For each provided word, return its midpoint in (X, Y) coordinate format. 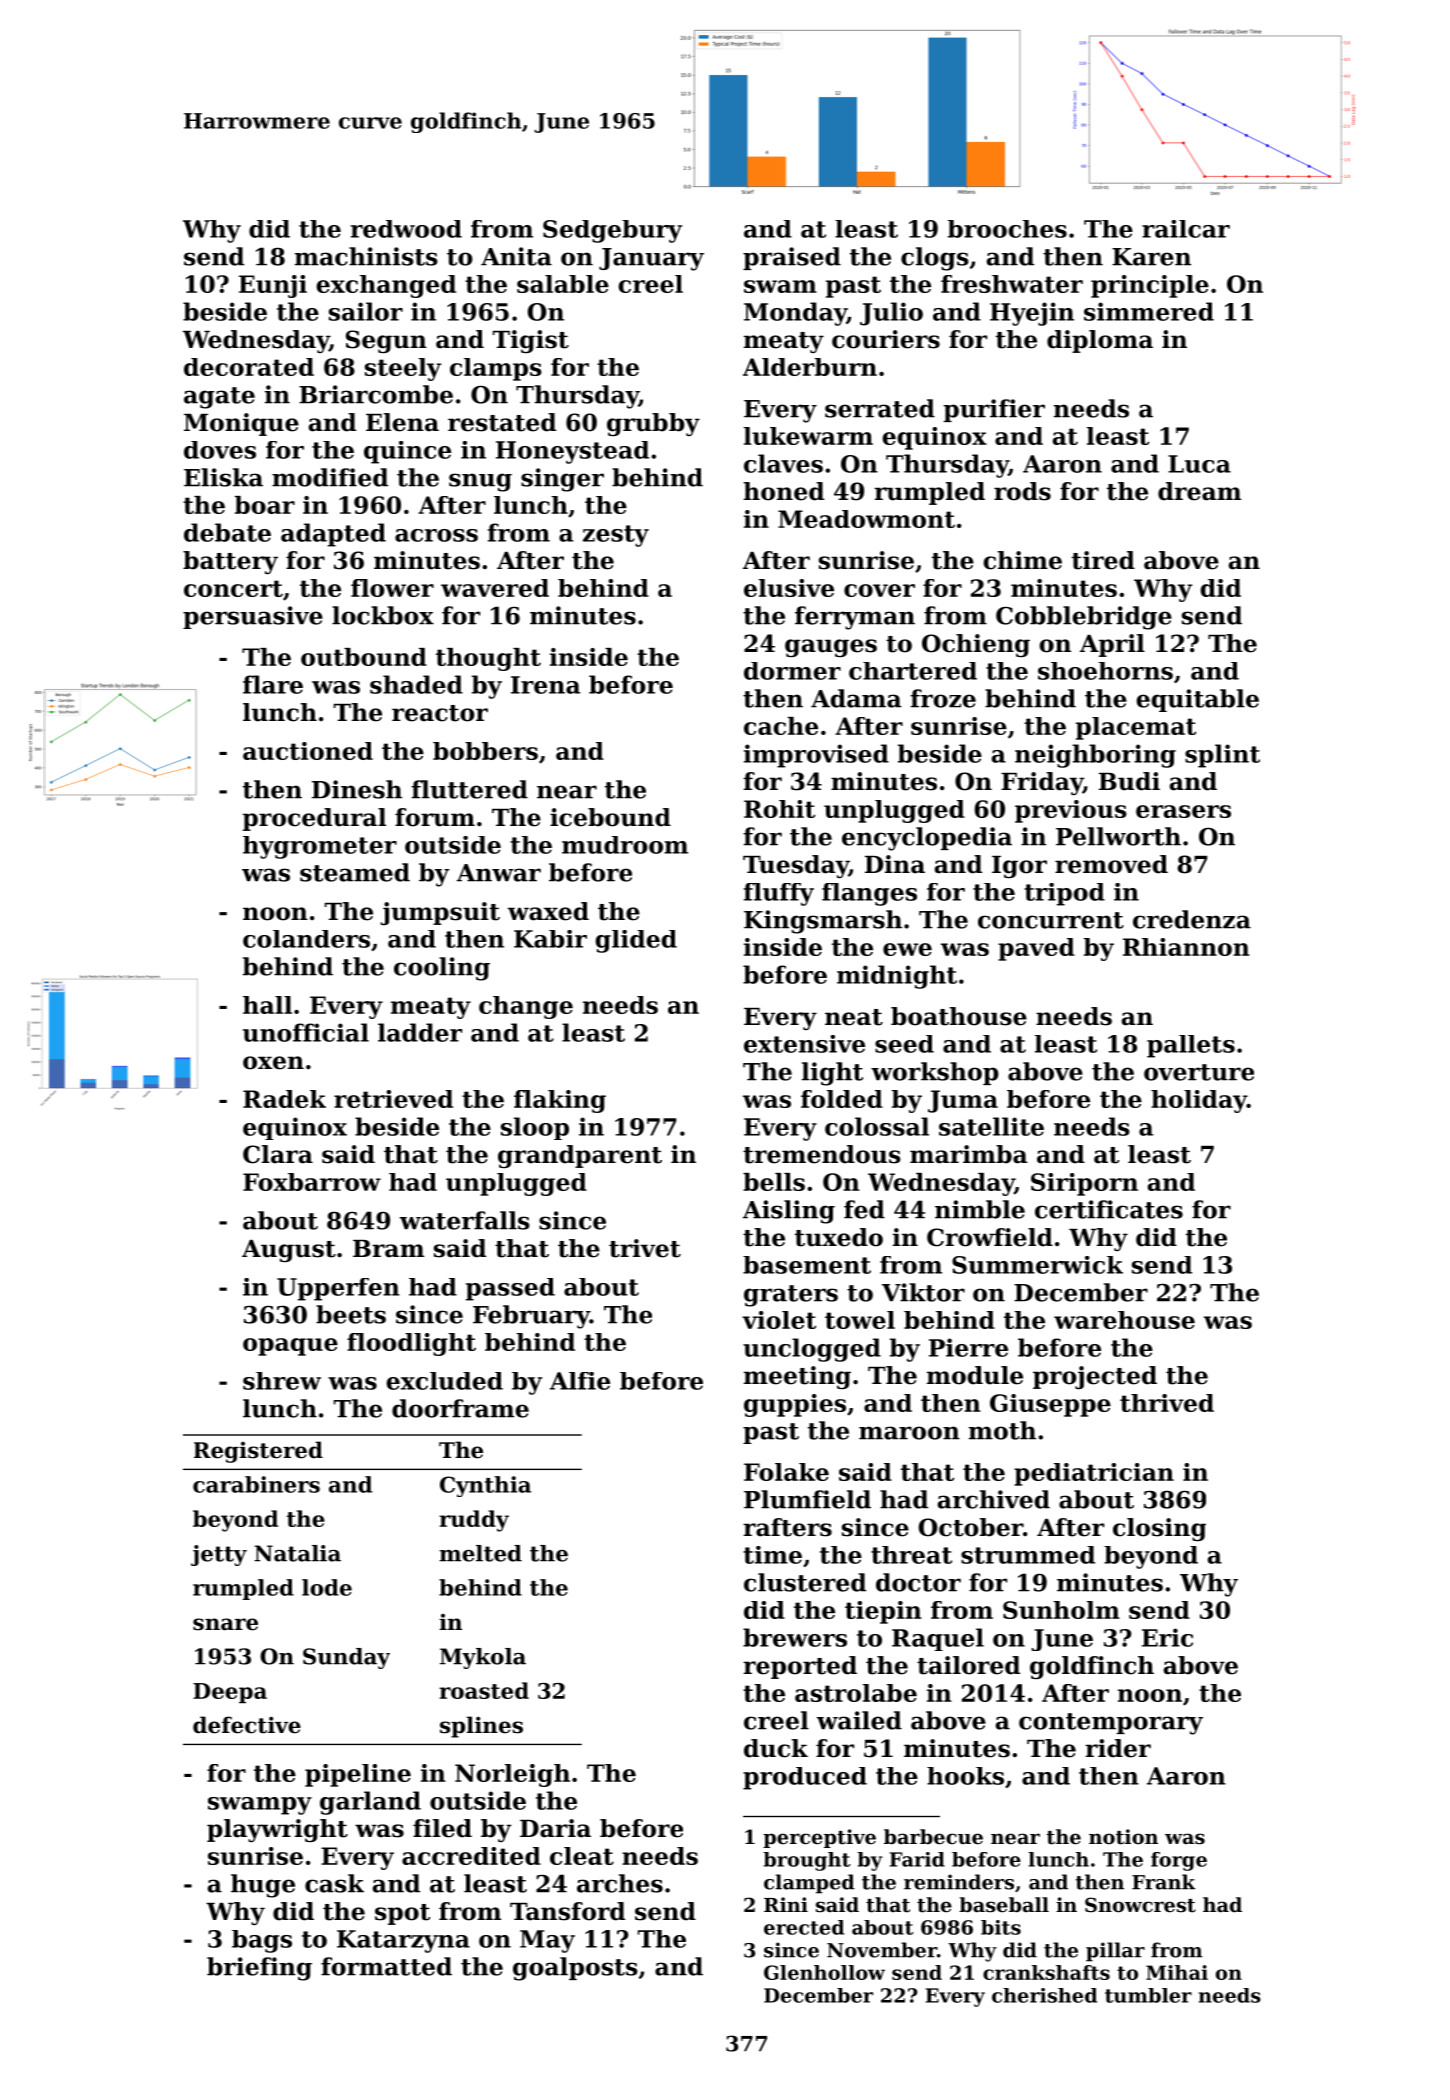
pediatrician (1094, 1474)
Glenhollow (824, 1972)
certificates (1109, 1209)
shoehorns (1105, 671)
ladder (420, 1032)
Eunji (273, 286)
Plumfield (807, 1499)
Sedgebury (612, 231)
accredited (471, 1856)
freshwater (1012, 284)
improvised (816, 756)
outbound (364, 657)
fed (864, 1209)
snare (225, 1624)
